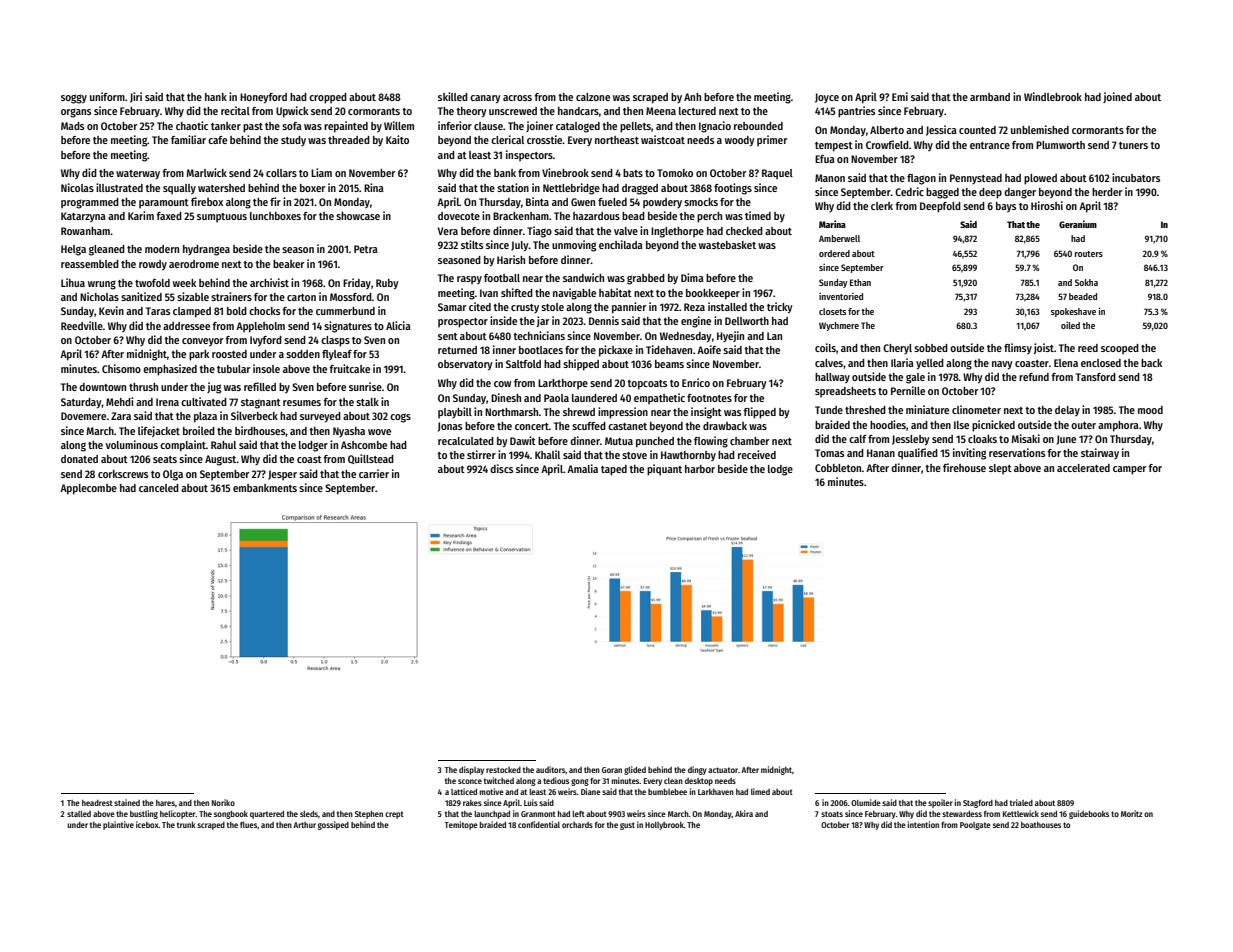  I want to click on soggy, so click(74, 99).
